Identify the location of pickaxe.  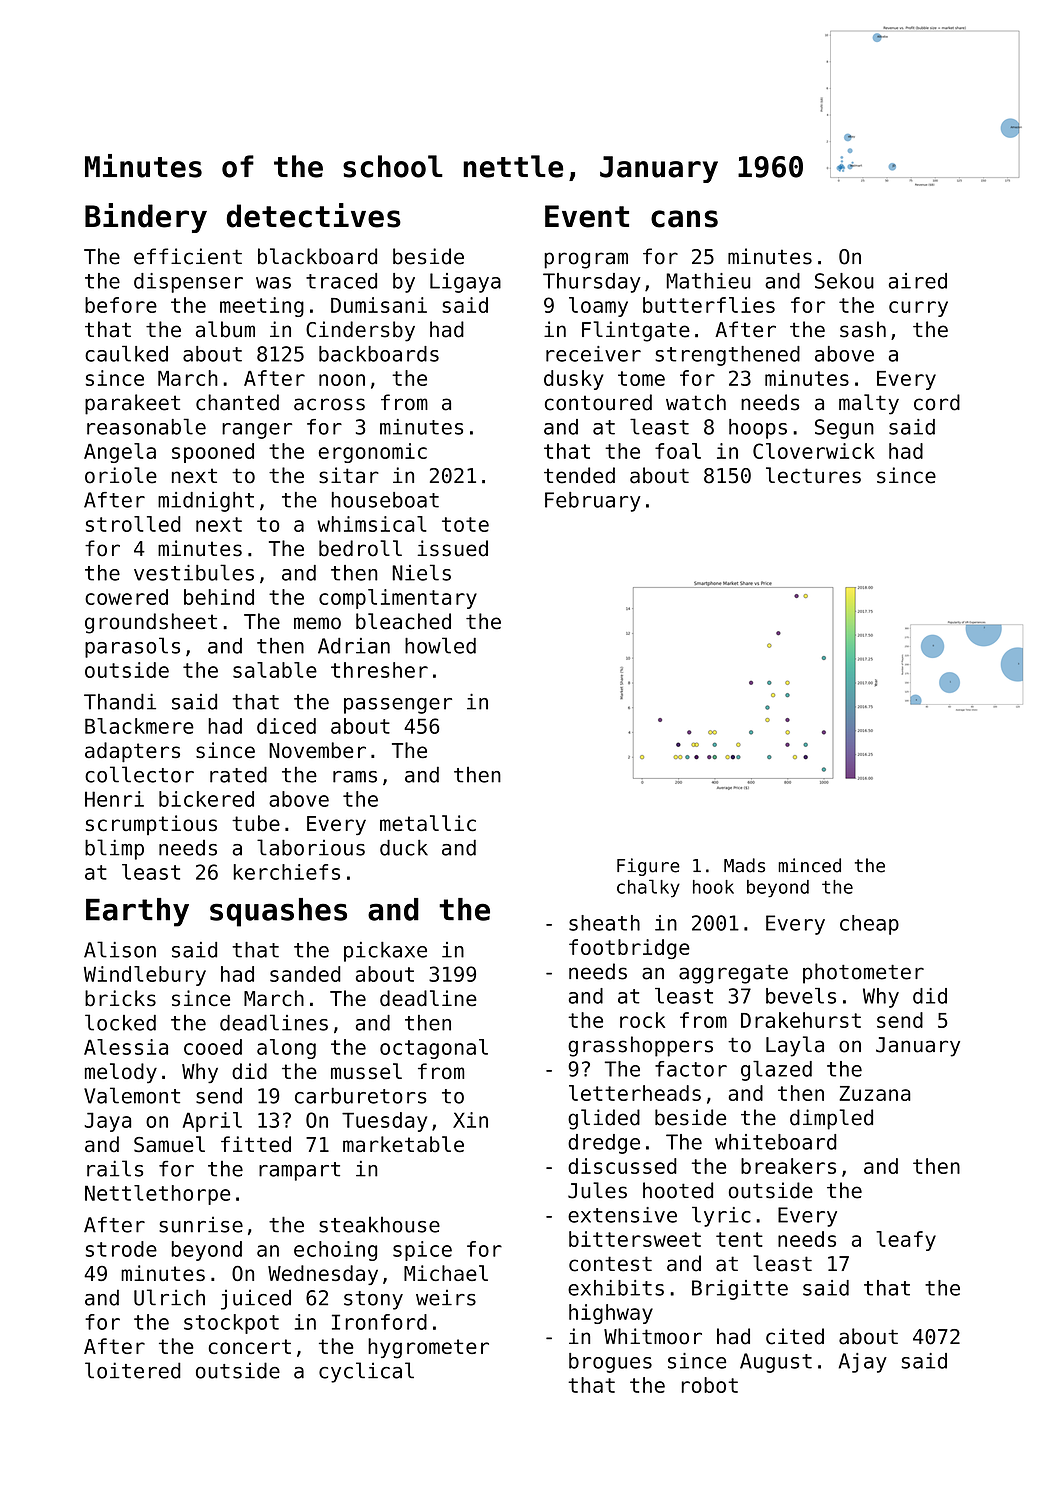
(385, 952).
